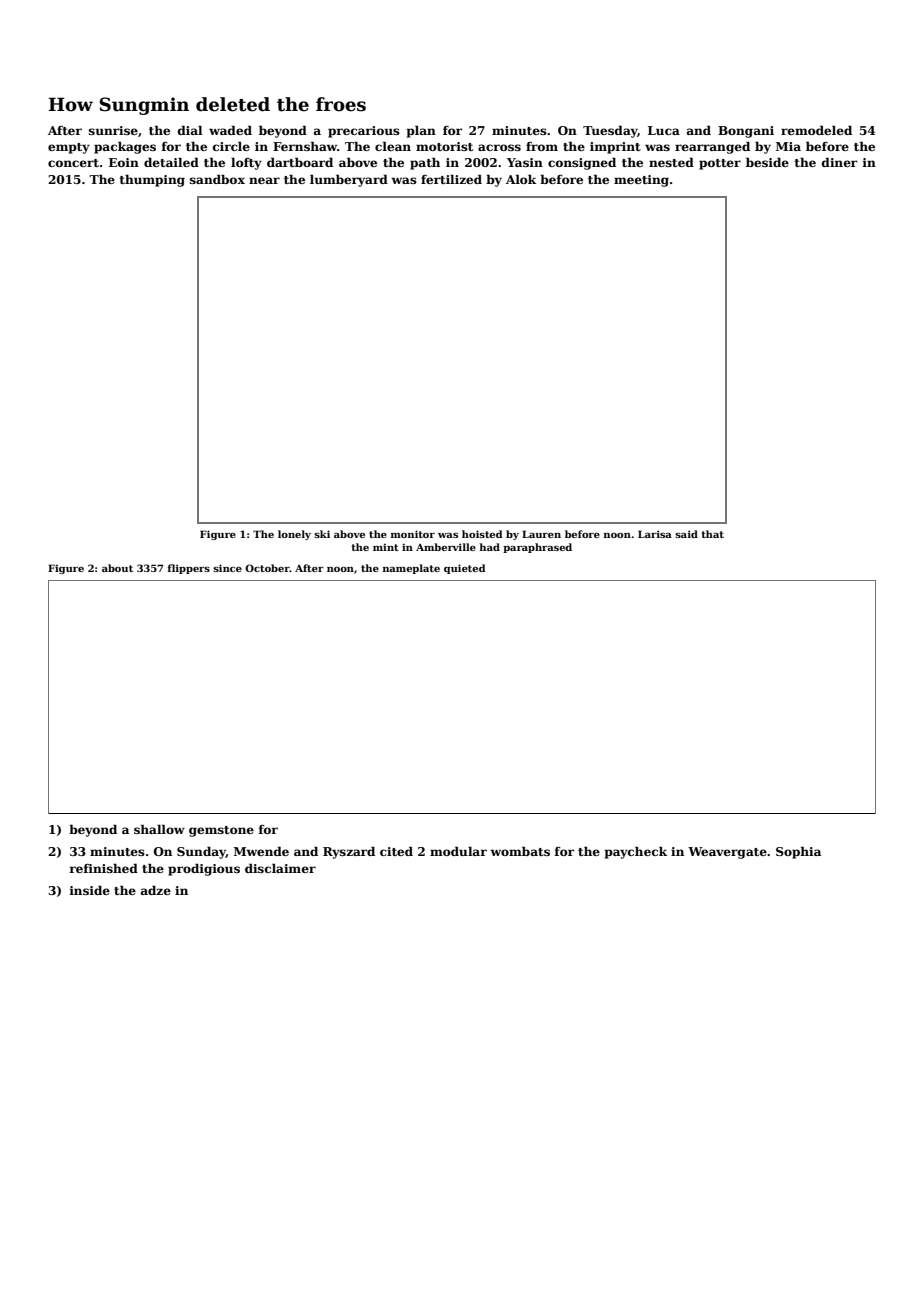 This screenshot has width=924, height=1308. What do you see at coordinates (152, 181) in the screenshot?
I see `thumping` at bounding box center [152, 181].
